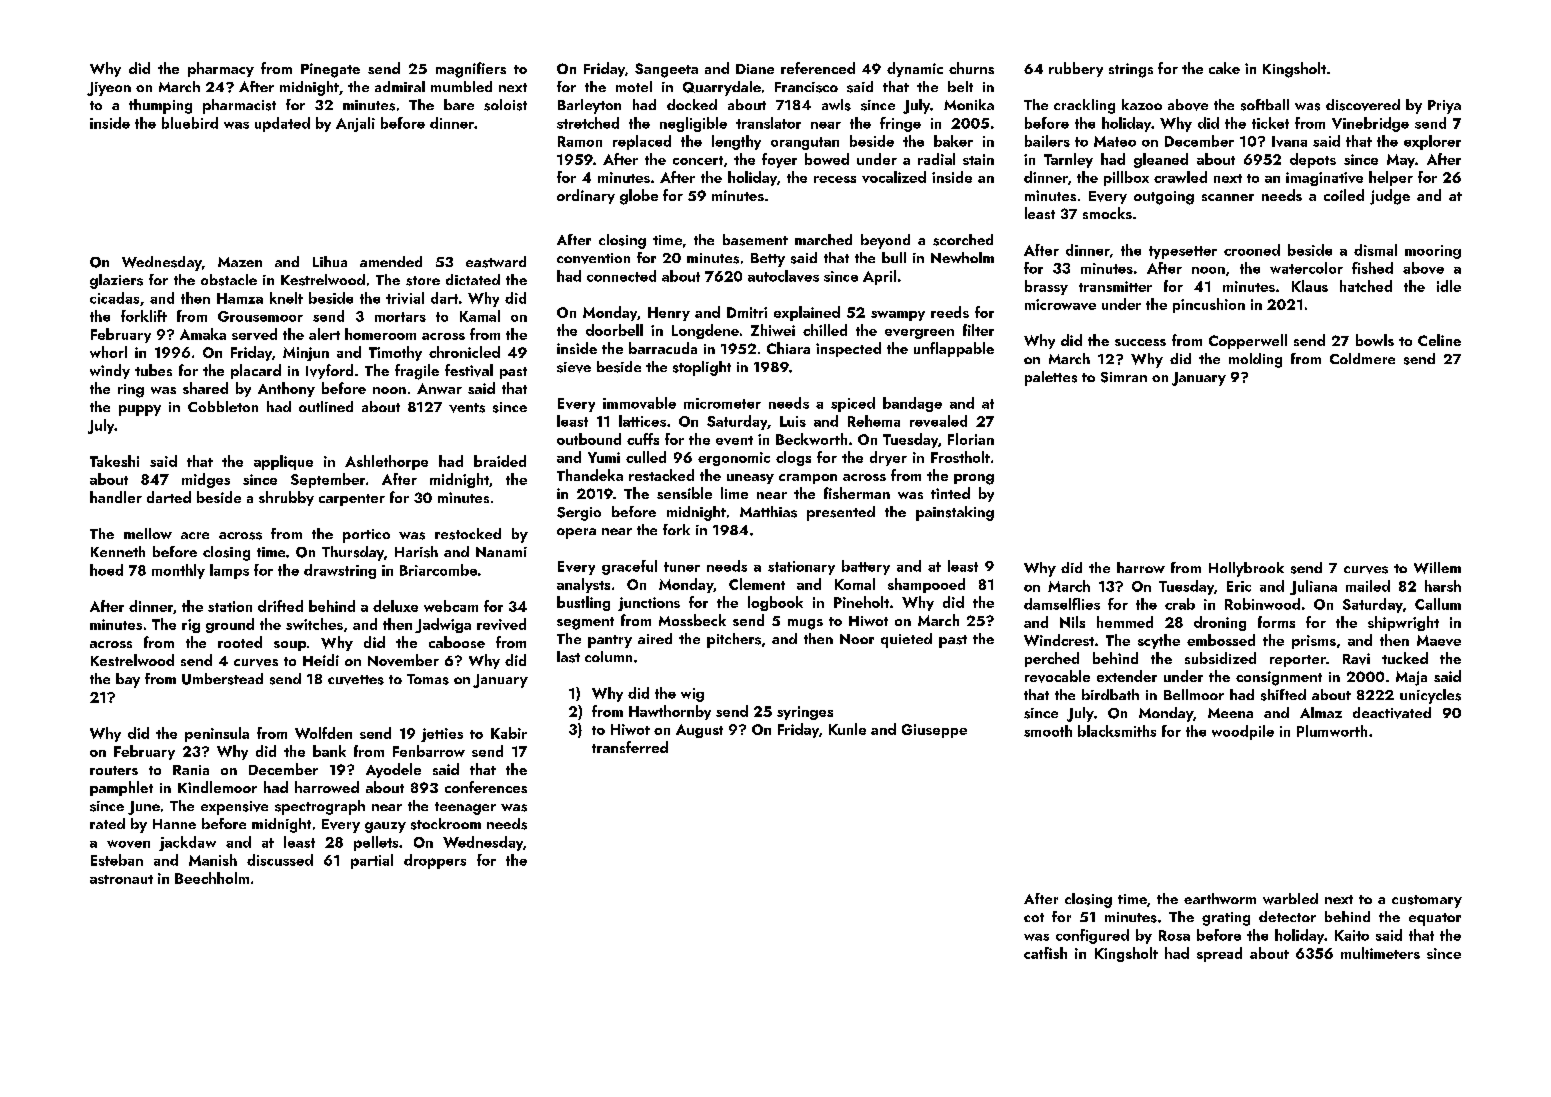 The width and height of the screenshot is (1551, 1097). Describe the element at coordinates (666, 70) in the screenshot. I see `Sangeeta` at that location.
